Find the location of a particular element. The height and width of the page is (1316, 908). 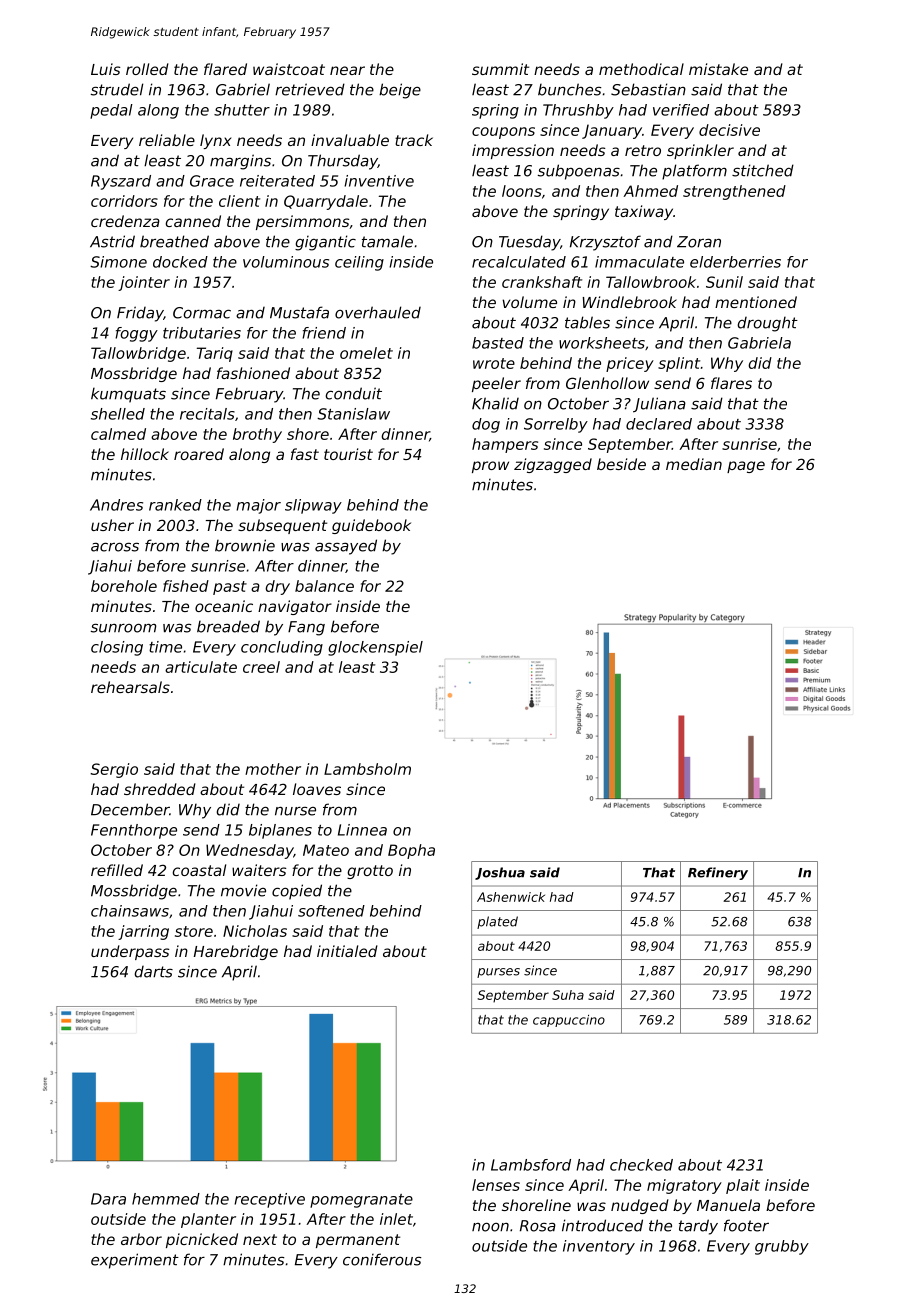

waistcoat is located at coordinates (289, 69).
